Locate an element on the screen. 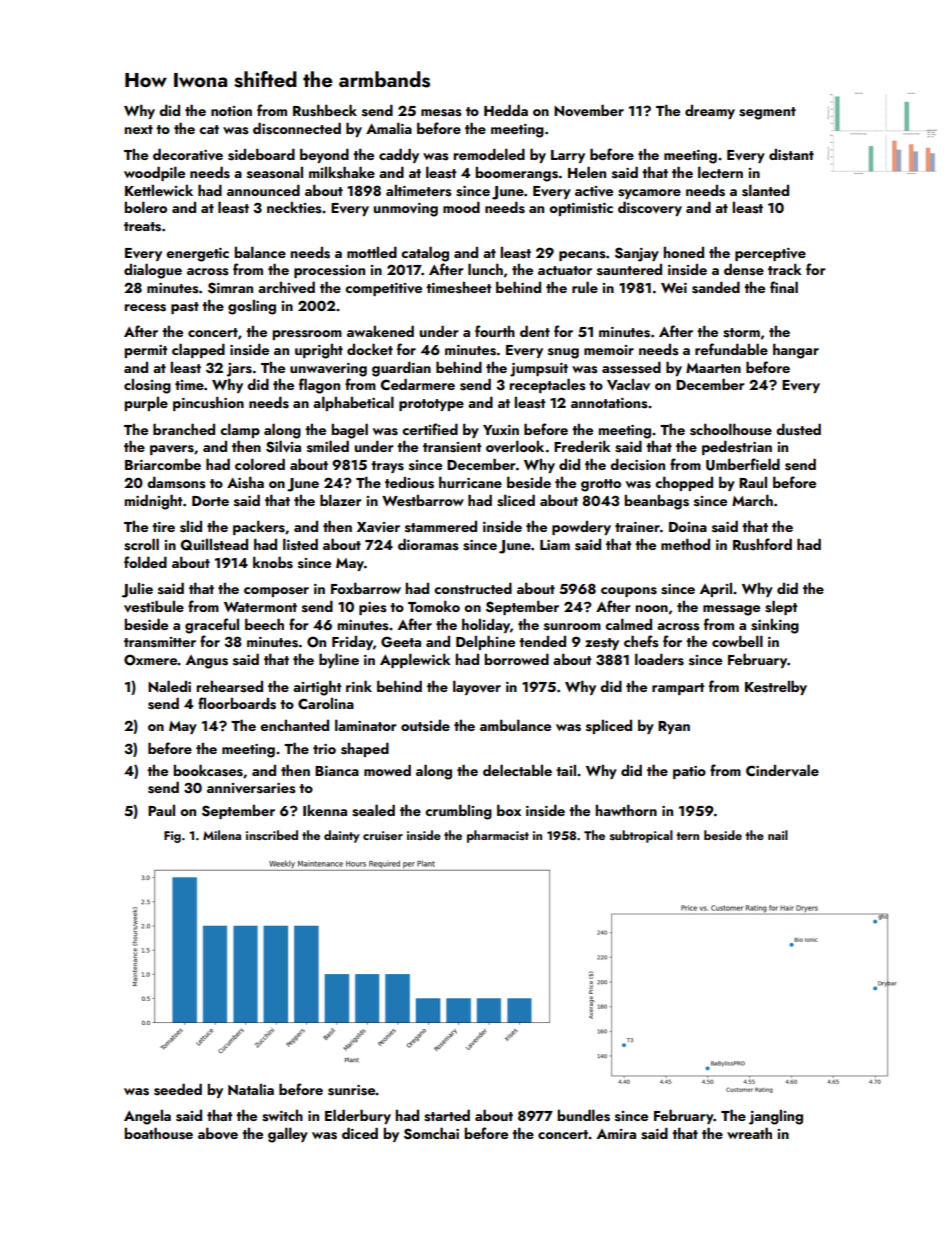 The width and height of the screenshot is (952, 1233). Yuxin is located at coordinates (501, 430).
